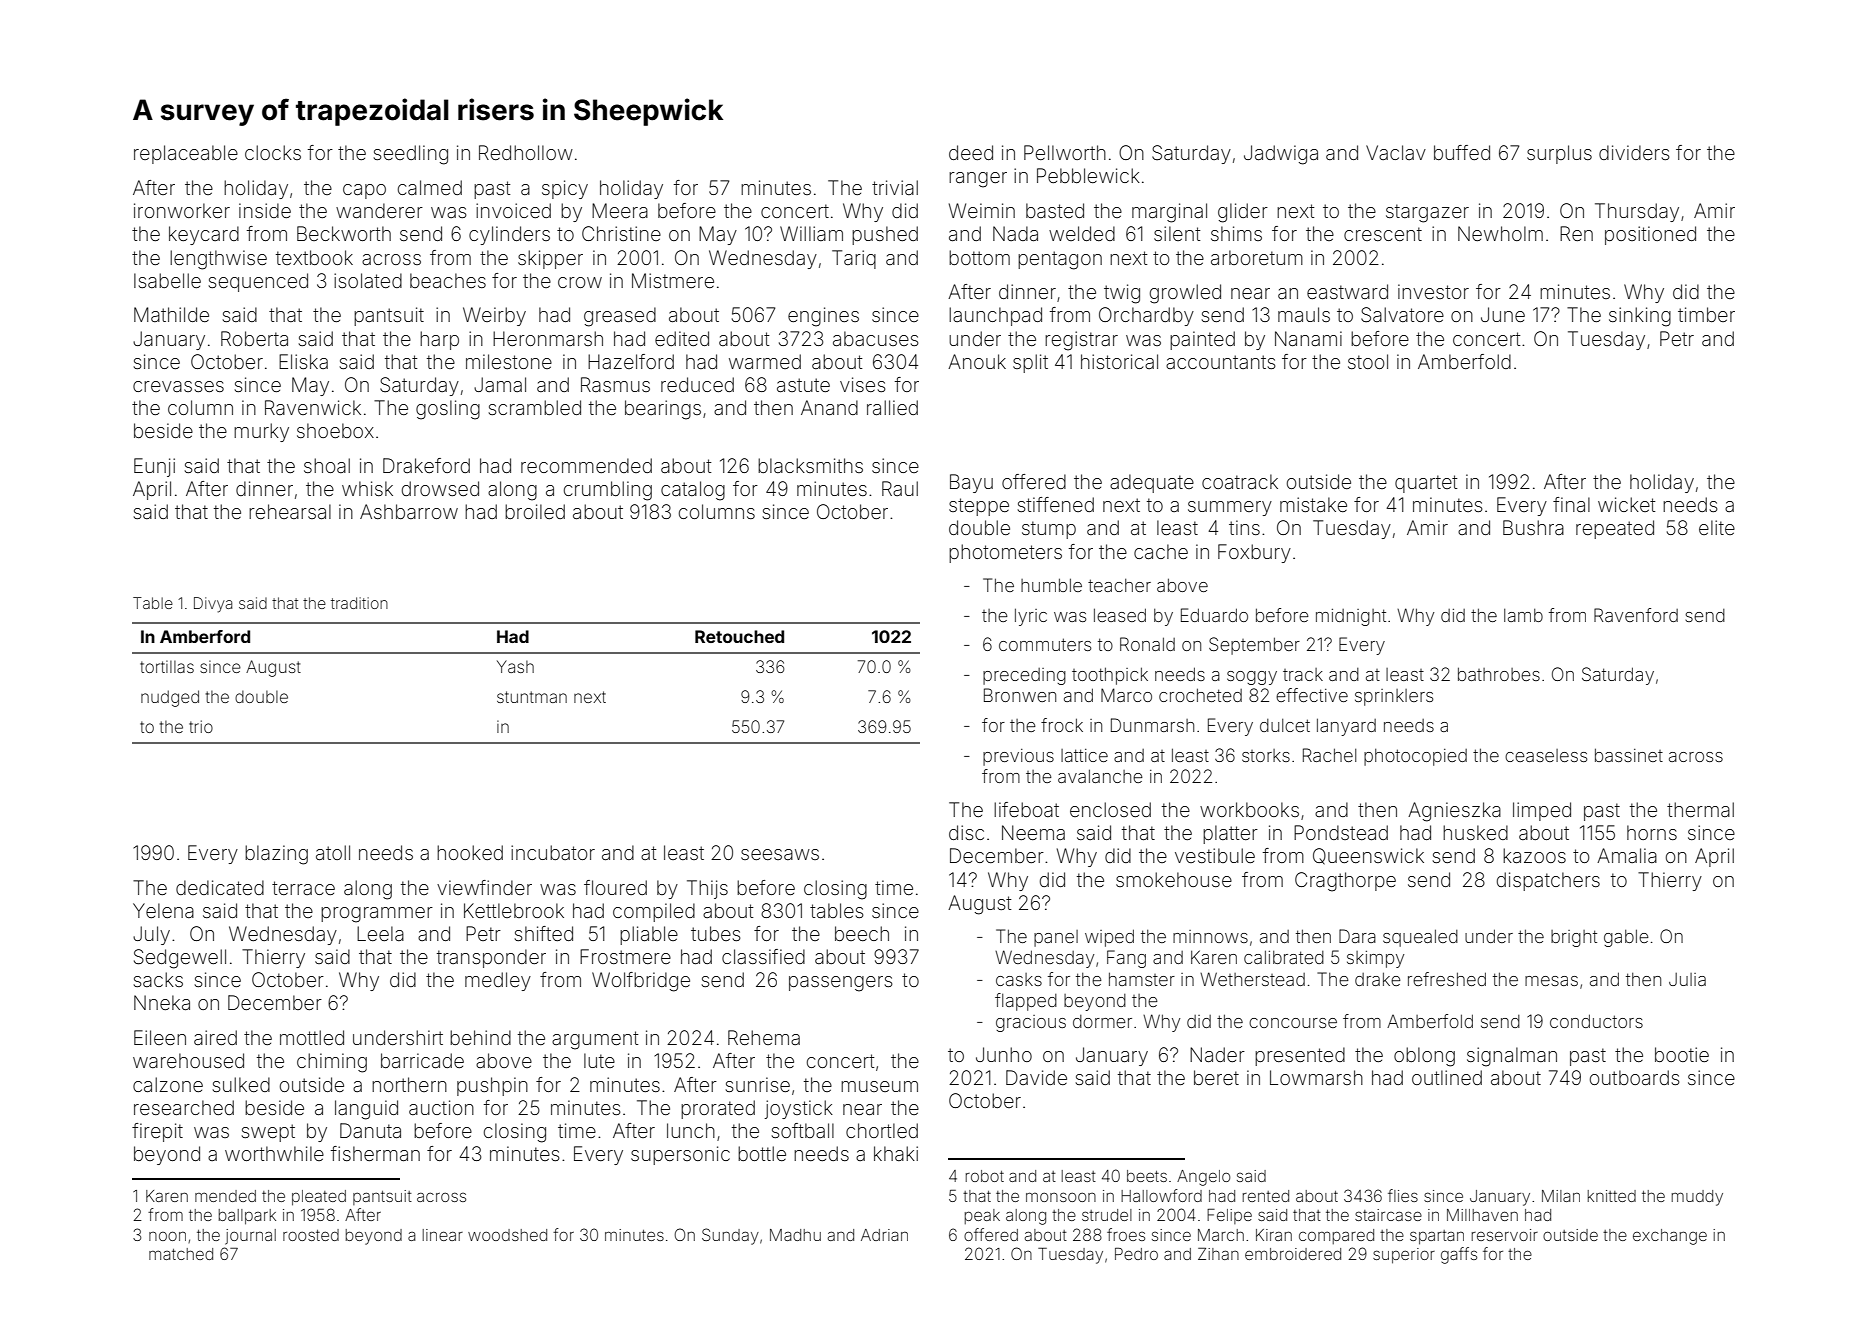  I want to click on tradition, so click(359, 603).
